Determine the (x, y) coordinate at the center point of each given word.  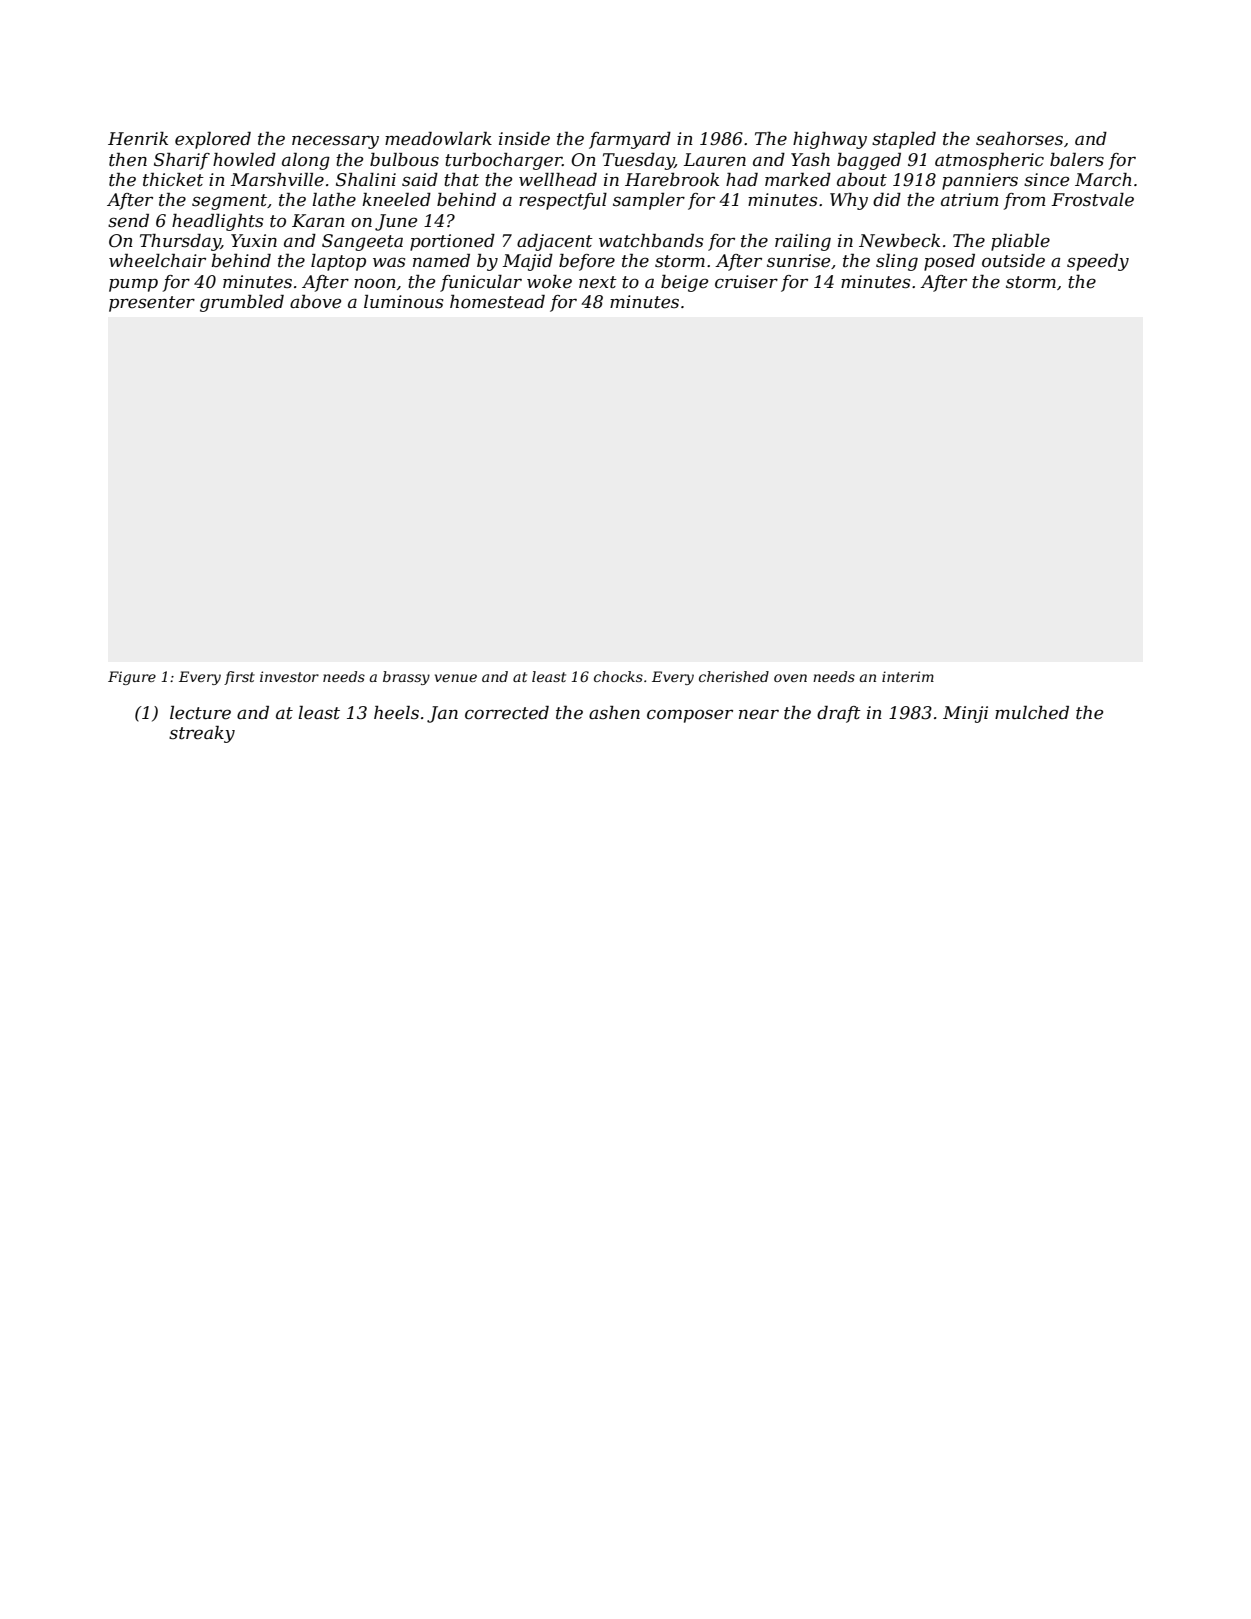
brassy (406, 678)
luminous (403, 302)
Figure (132, 678)
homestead (497, 302)
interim (908, 676)
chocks (618, 676)
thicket (173, 180)
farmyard (630, 140)
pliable (1020, 242)
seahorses (1019, 139)
